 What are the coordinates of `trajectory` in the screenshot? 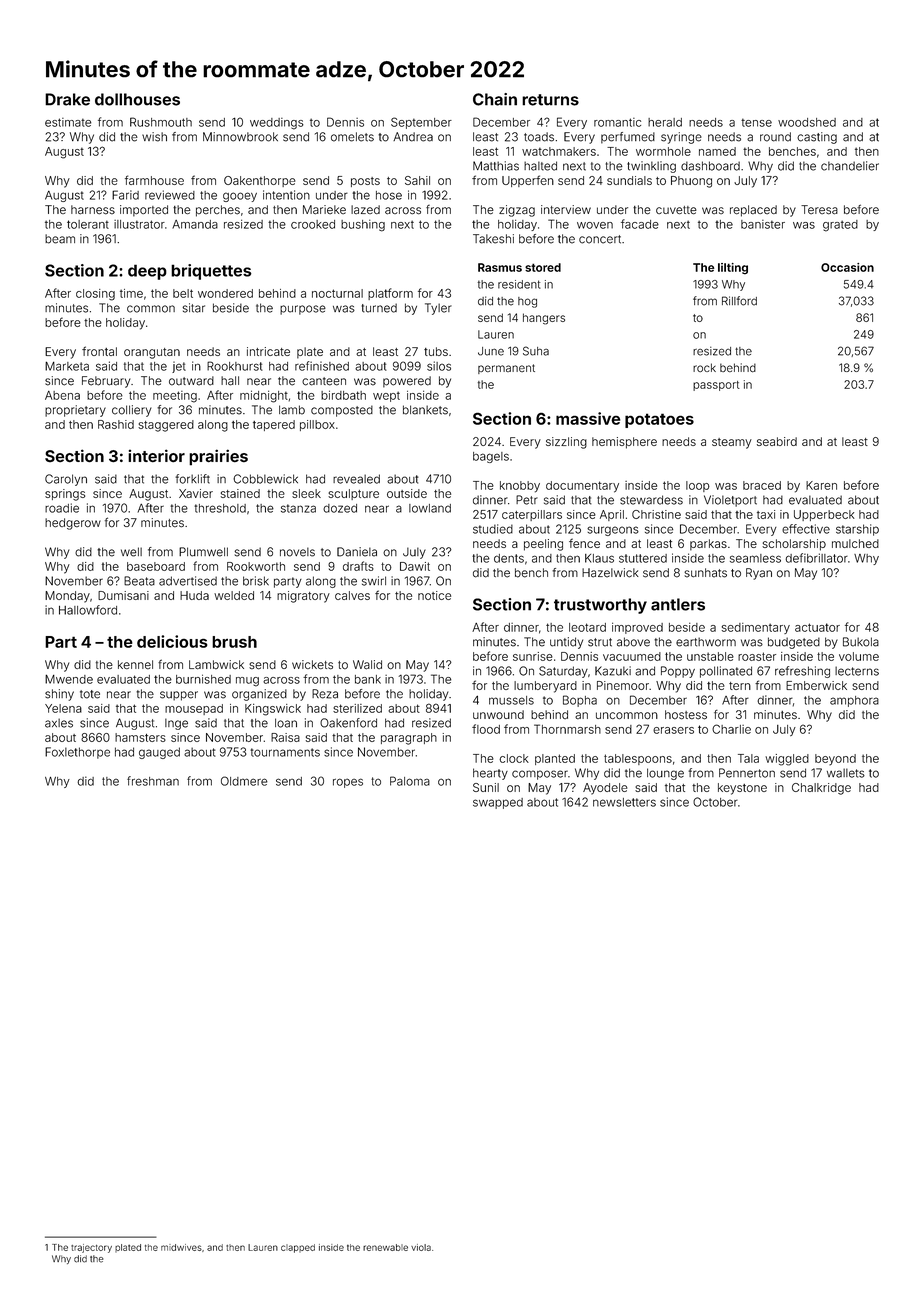 It's located at (91, 1248).
